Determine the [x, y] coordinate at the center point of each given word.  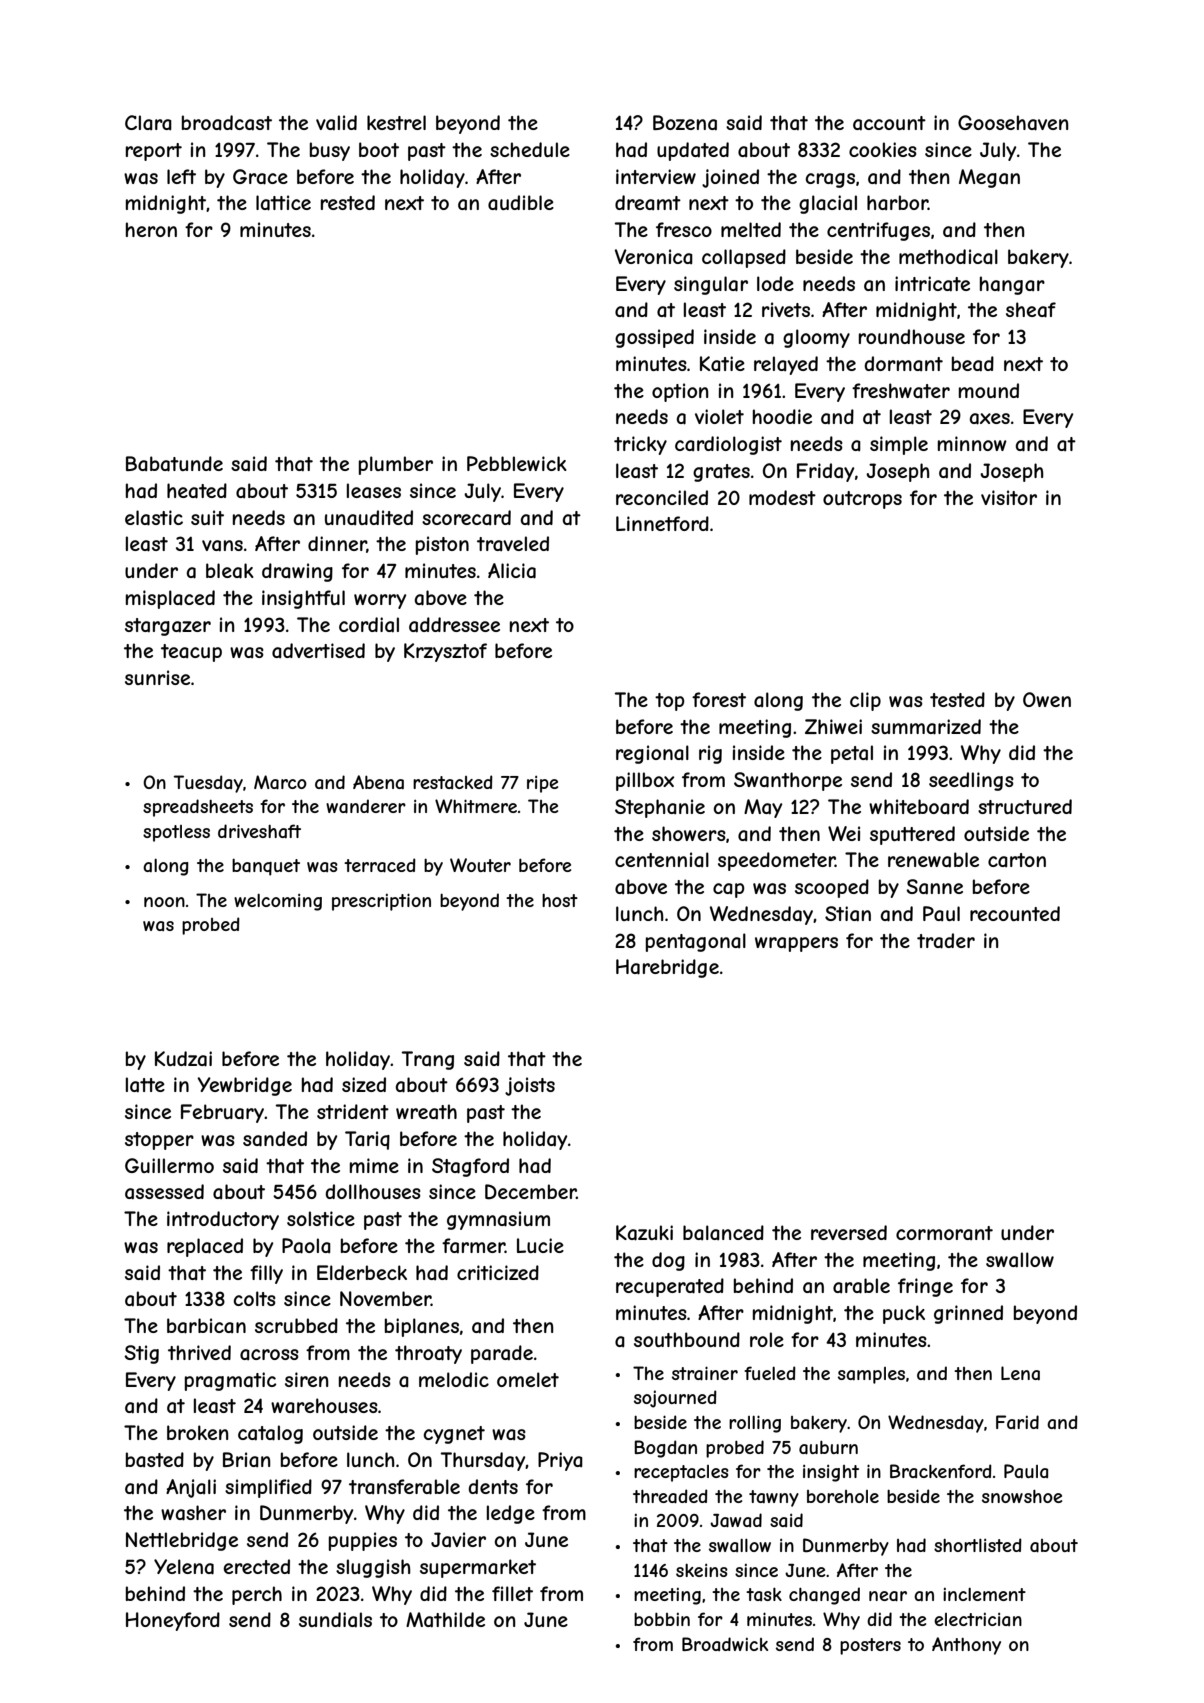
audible [521, 202]
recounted [1015, 913]
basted [155, 1459]
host [560, 900]
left [181, 176]
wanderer [366, 806]
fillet [512, 1593]
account [889, 123]
